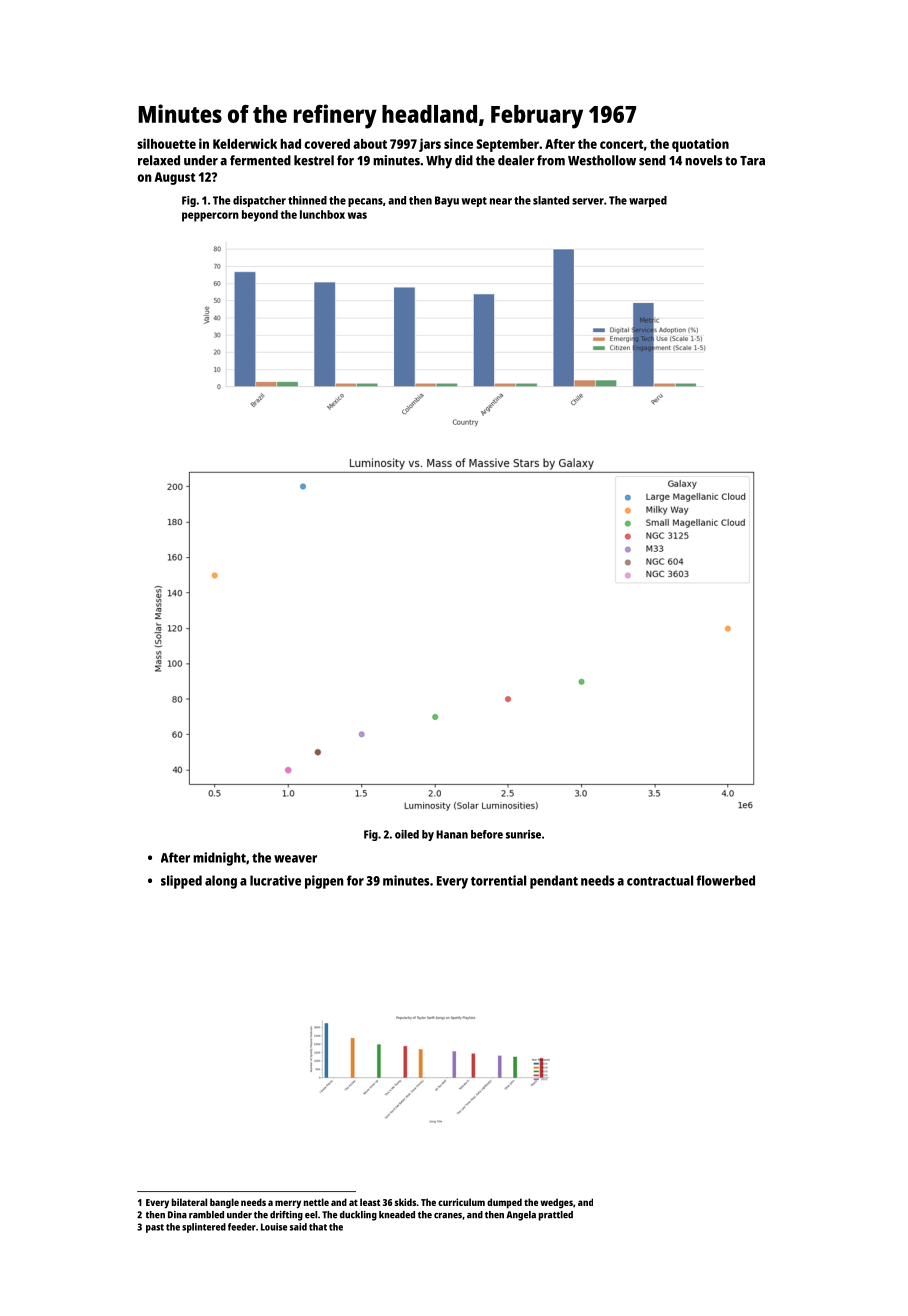 The image size is (908, 1316). I want to click on oiled, so click(407, 834).
